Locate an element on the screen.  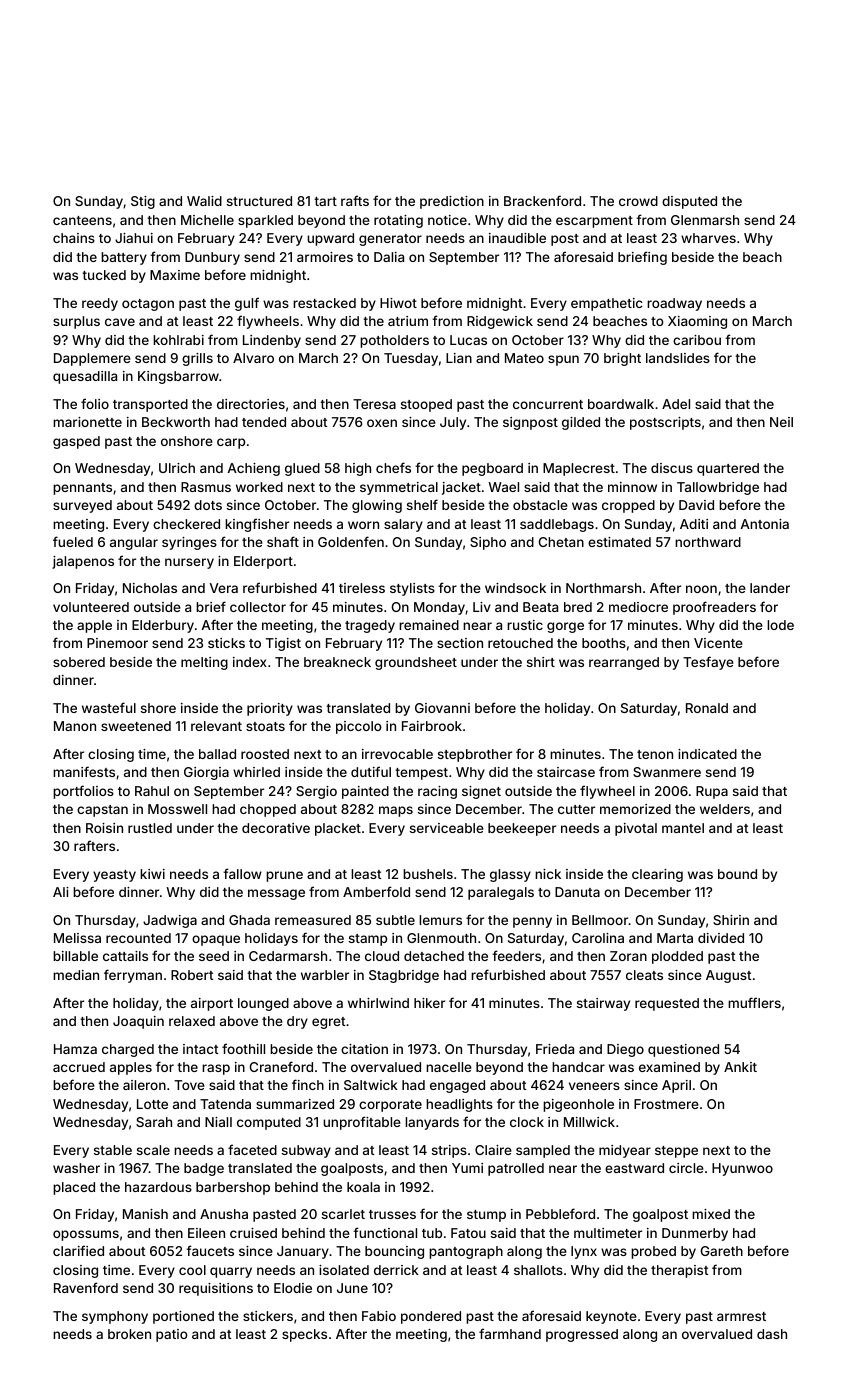
tenon is located at coordinates (655, 754).
